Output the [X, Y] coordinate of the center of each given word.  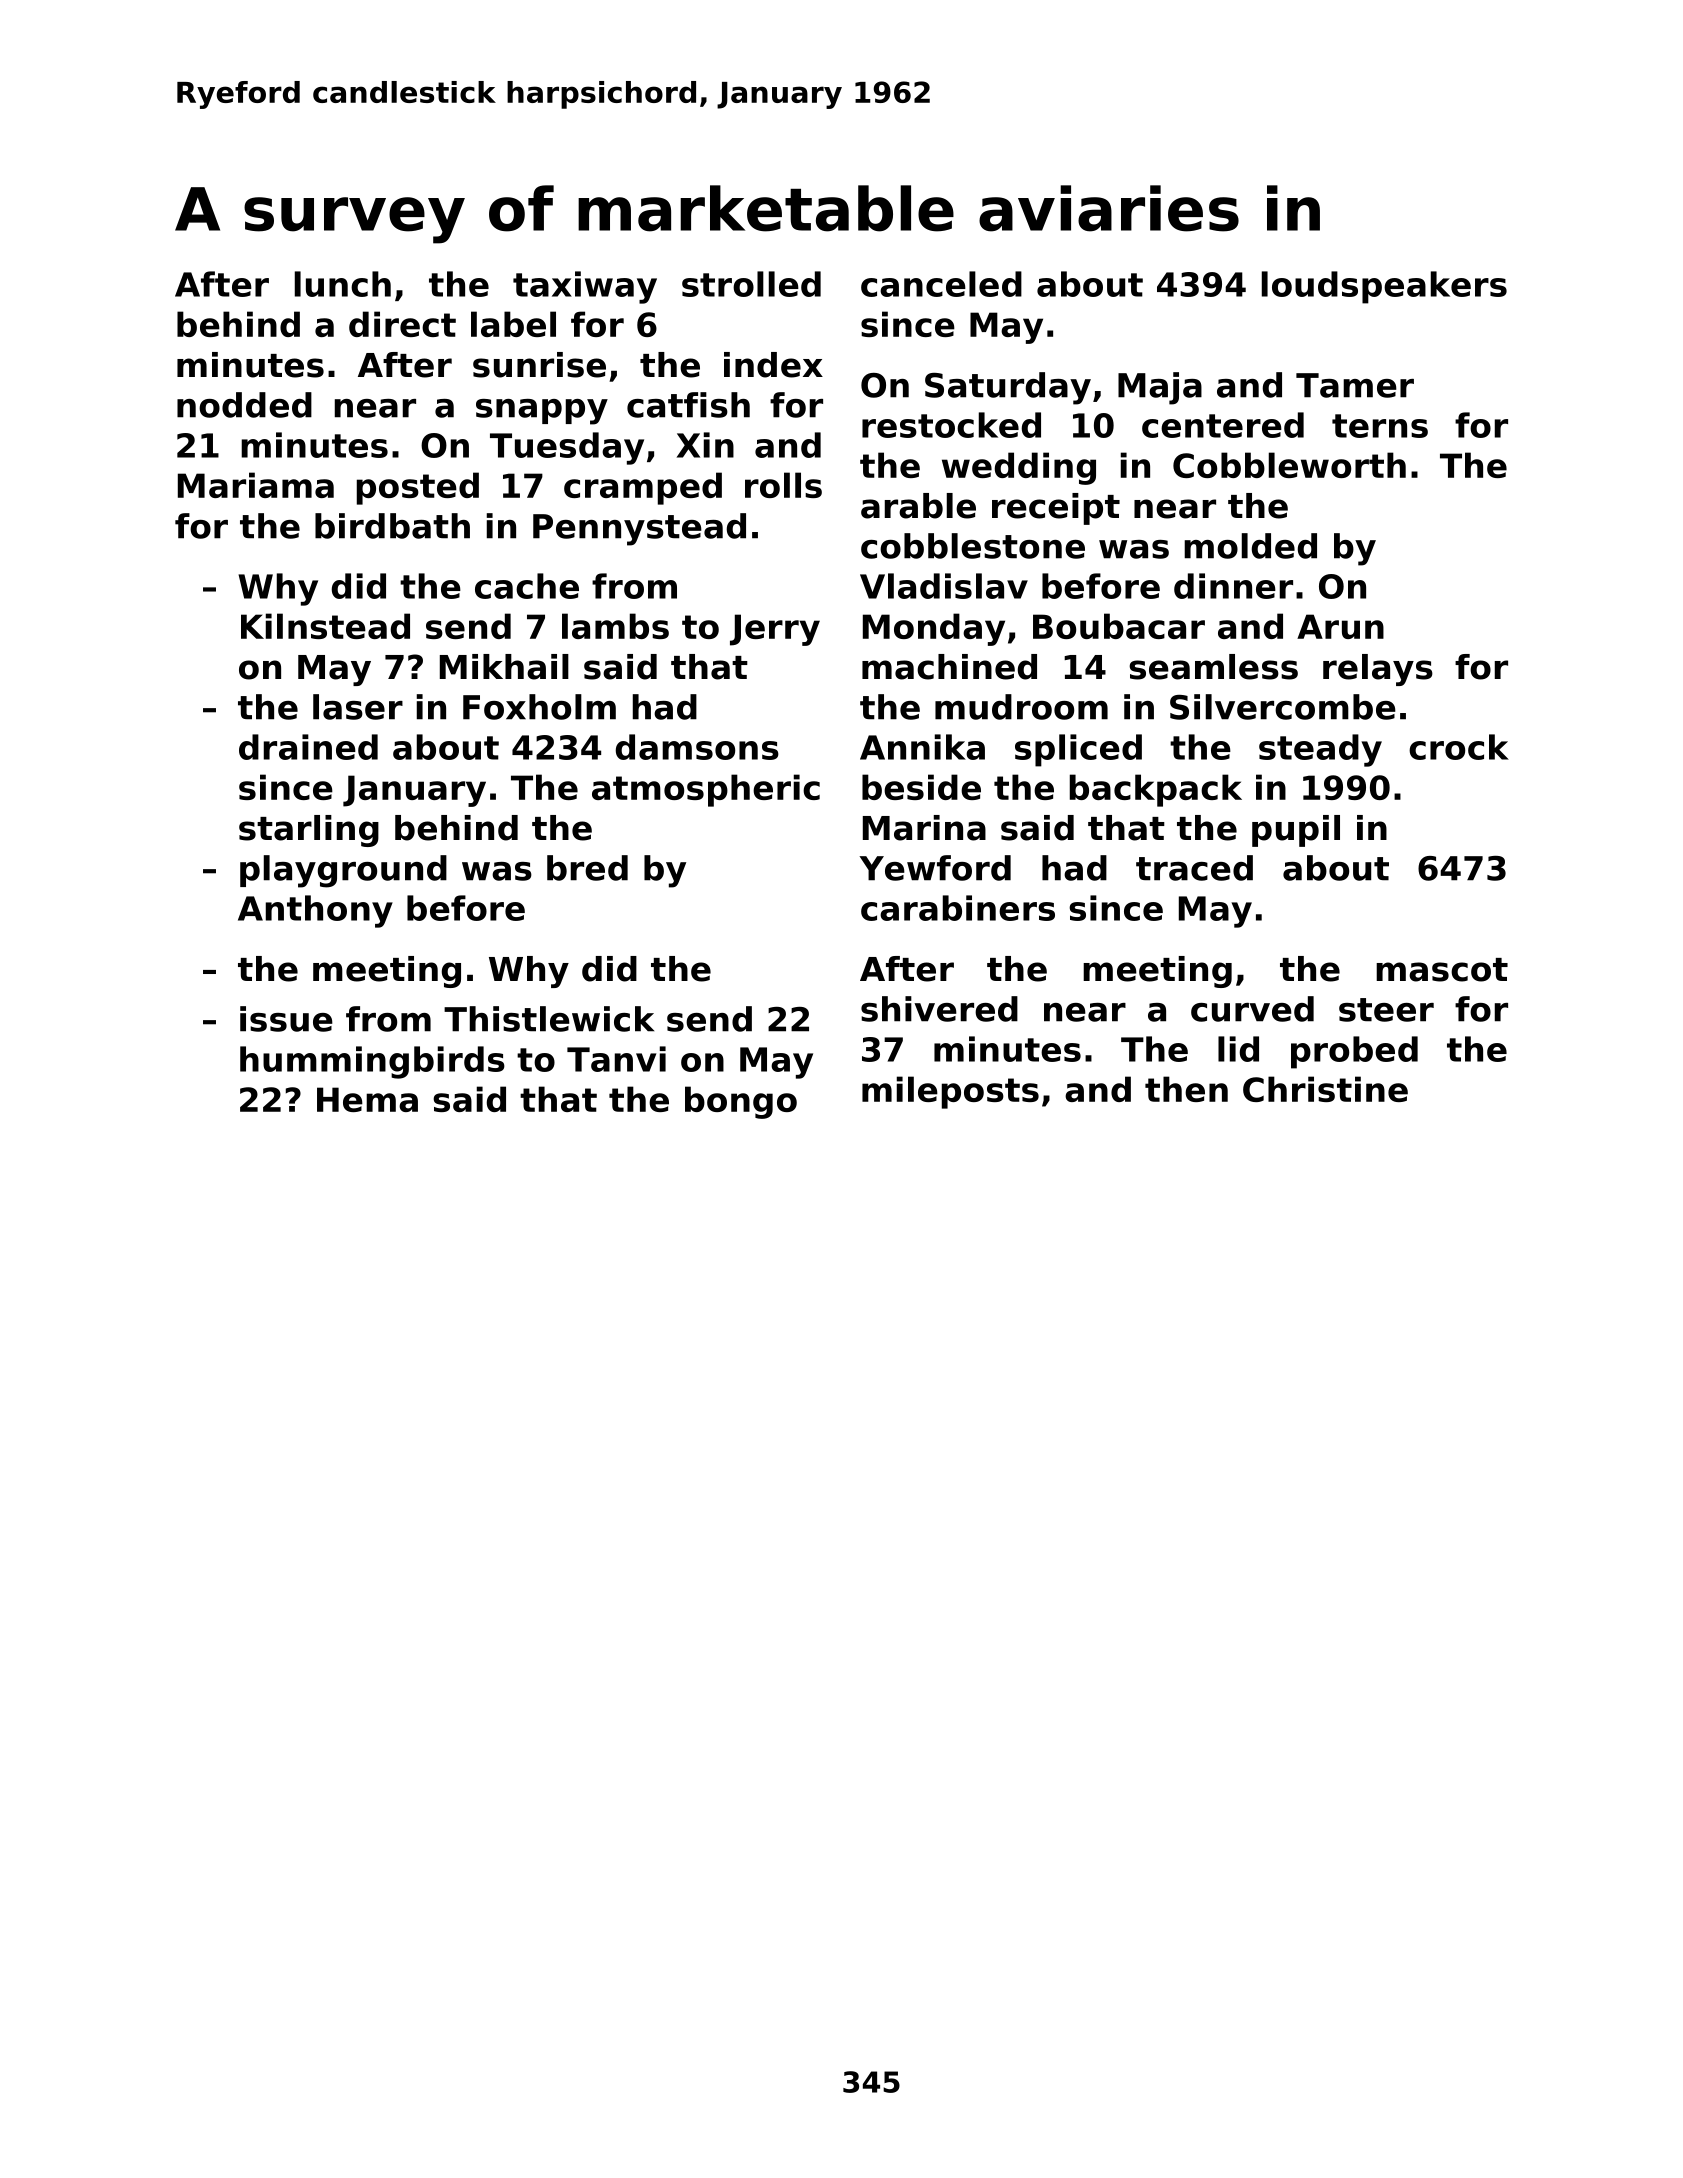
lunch [343, 284]
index [773, 365]
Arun [1340, 626]
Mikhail [504, 667]
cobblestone [973, 546]
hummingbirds [372, 1062]
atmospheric [706, 790]
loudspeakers [1384, 287]
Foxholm [539, 707]
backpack [1156, 790]
